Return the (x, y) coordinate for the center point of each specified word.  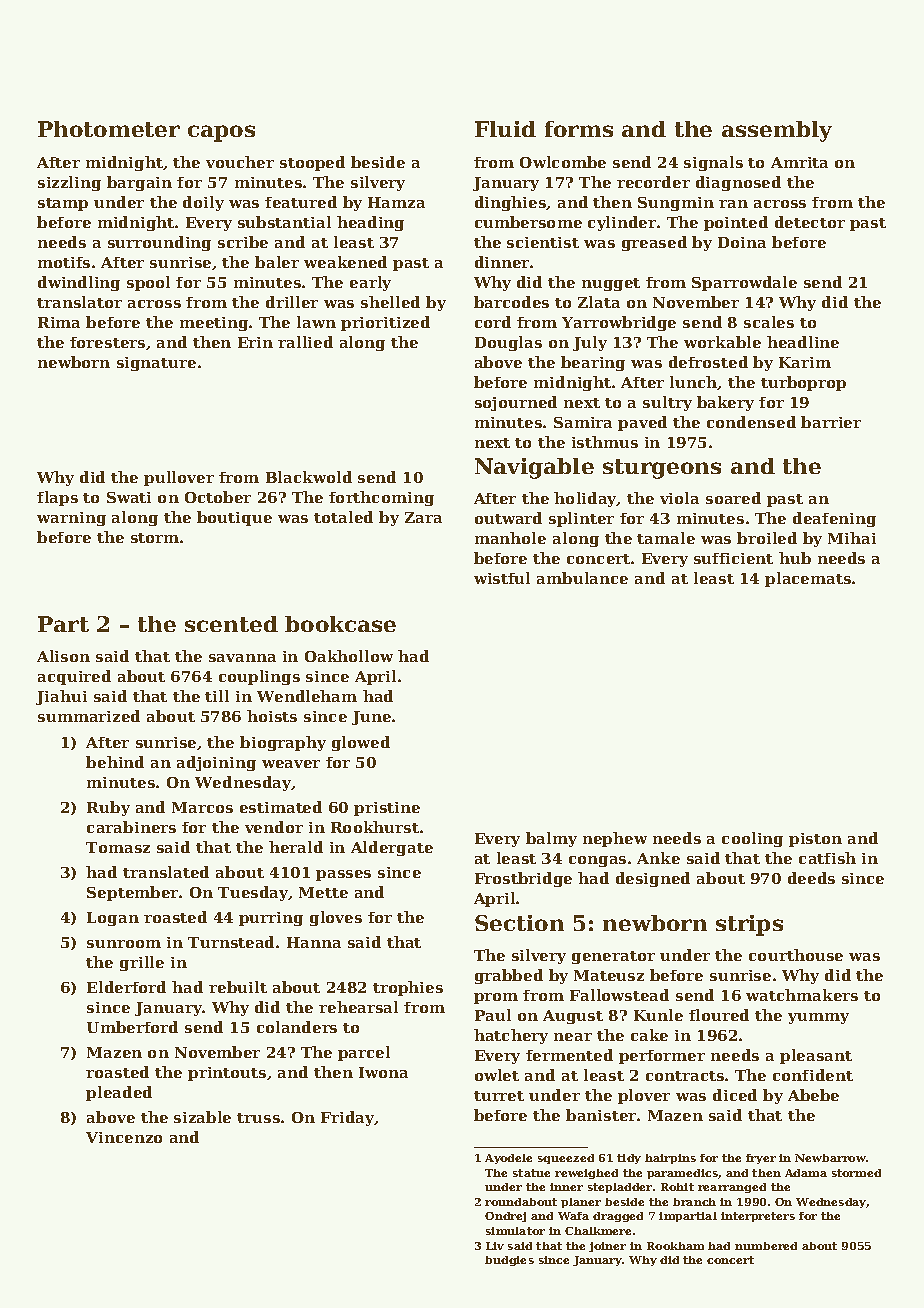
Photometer (109, 129)
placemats (808, 579)
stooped (312, 163)
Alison (63, 656)
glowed (361, 743)
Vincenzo (124, 1137)
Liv (495, 1246)
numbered (766, 1246)
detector (810, 222)
